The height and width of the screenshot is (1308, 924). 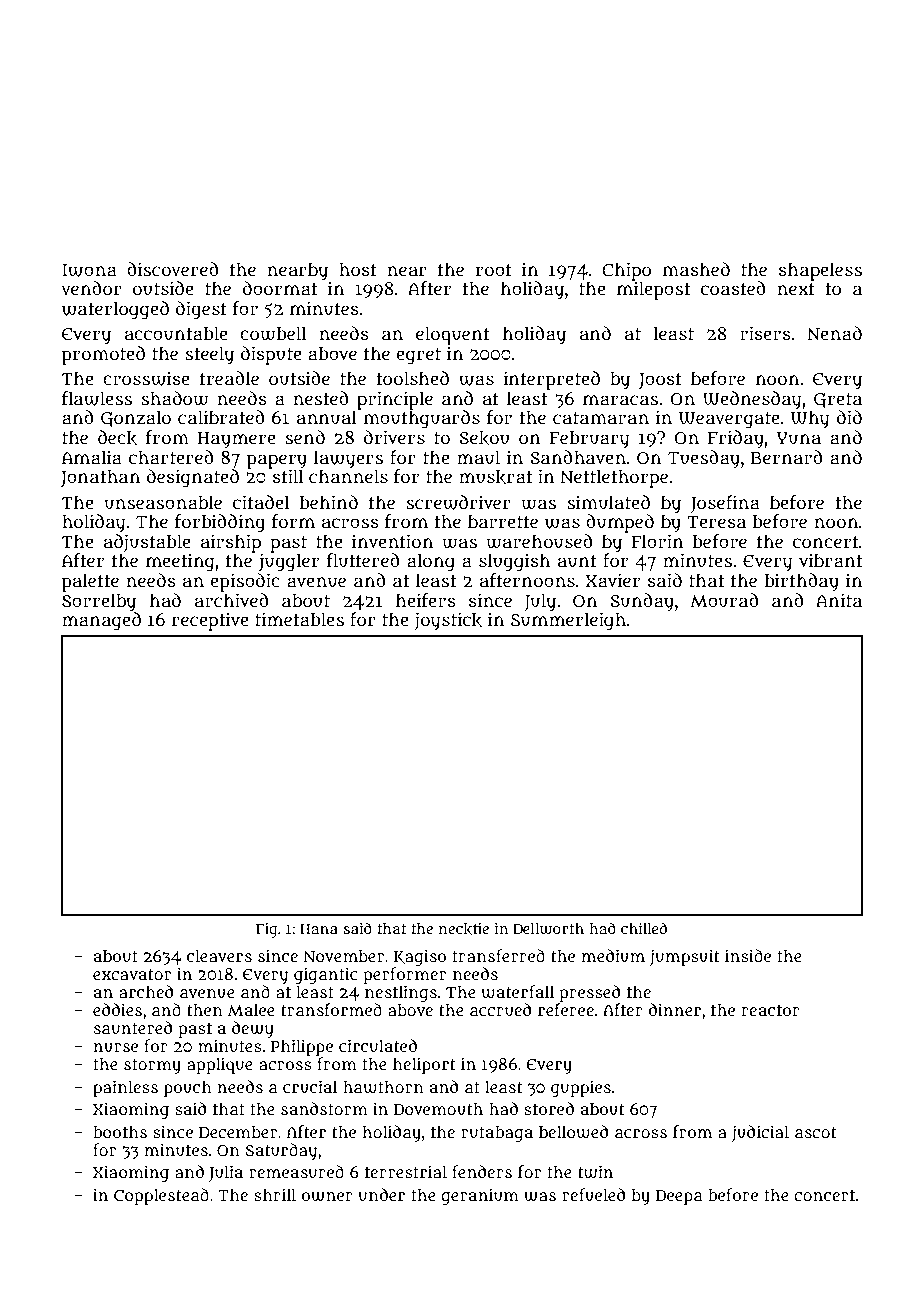 What do you see at coordinates (748, 955) in the screenshot?
I see `inside` at bounding box center [748, 955].
